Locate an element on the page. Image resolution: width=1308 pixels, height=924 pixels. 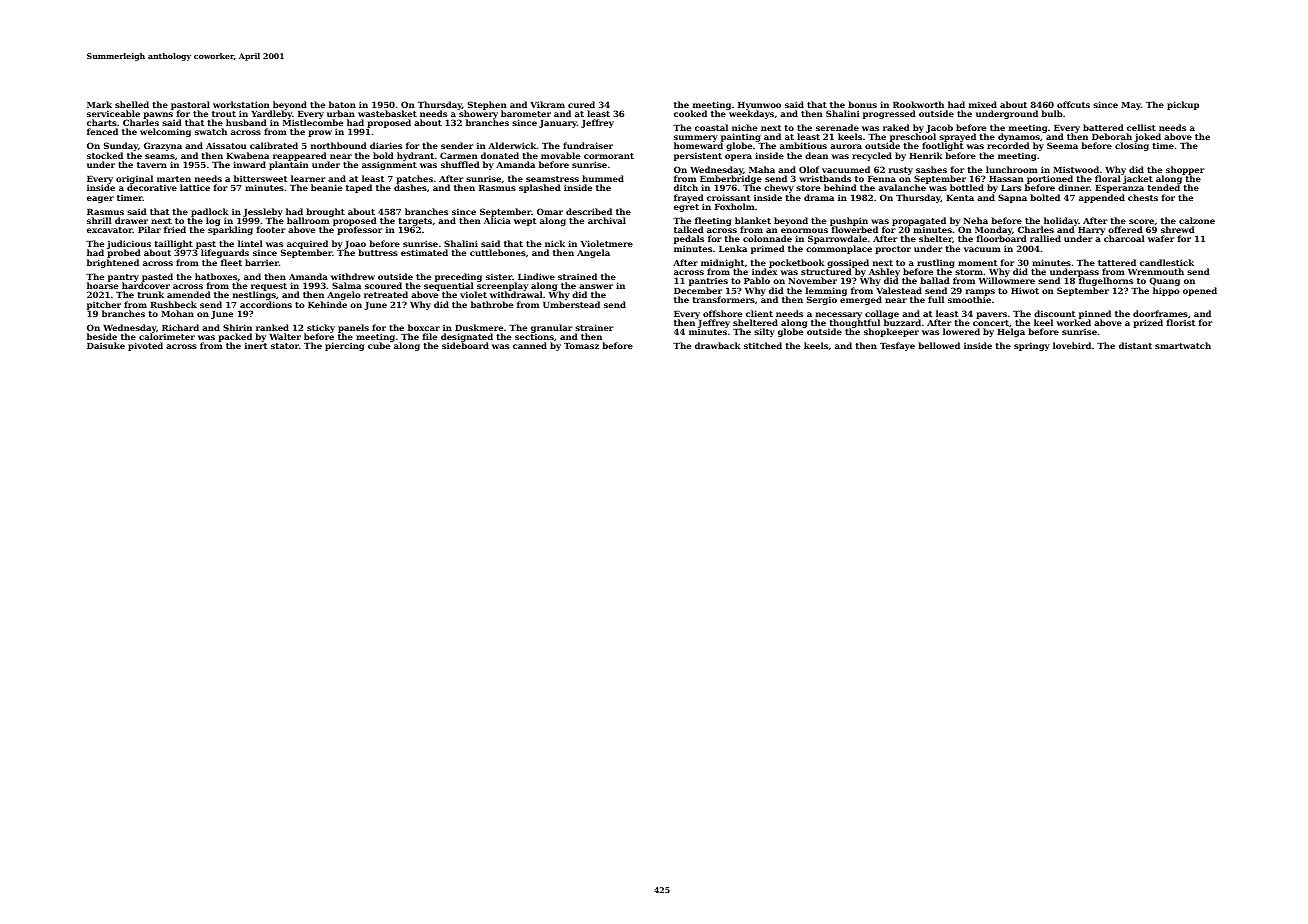
Vikram is located at coordinates (547, 104).
